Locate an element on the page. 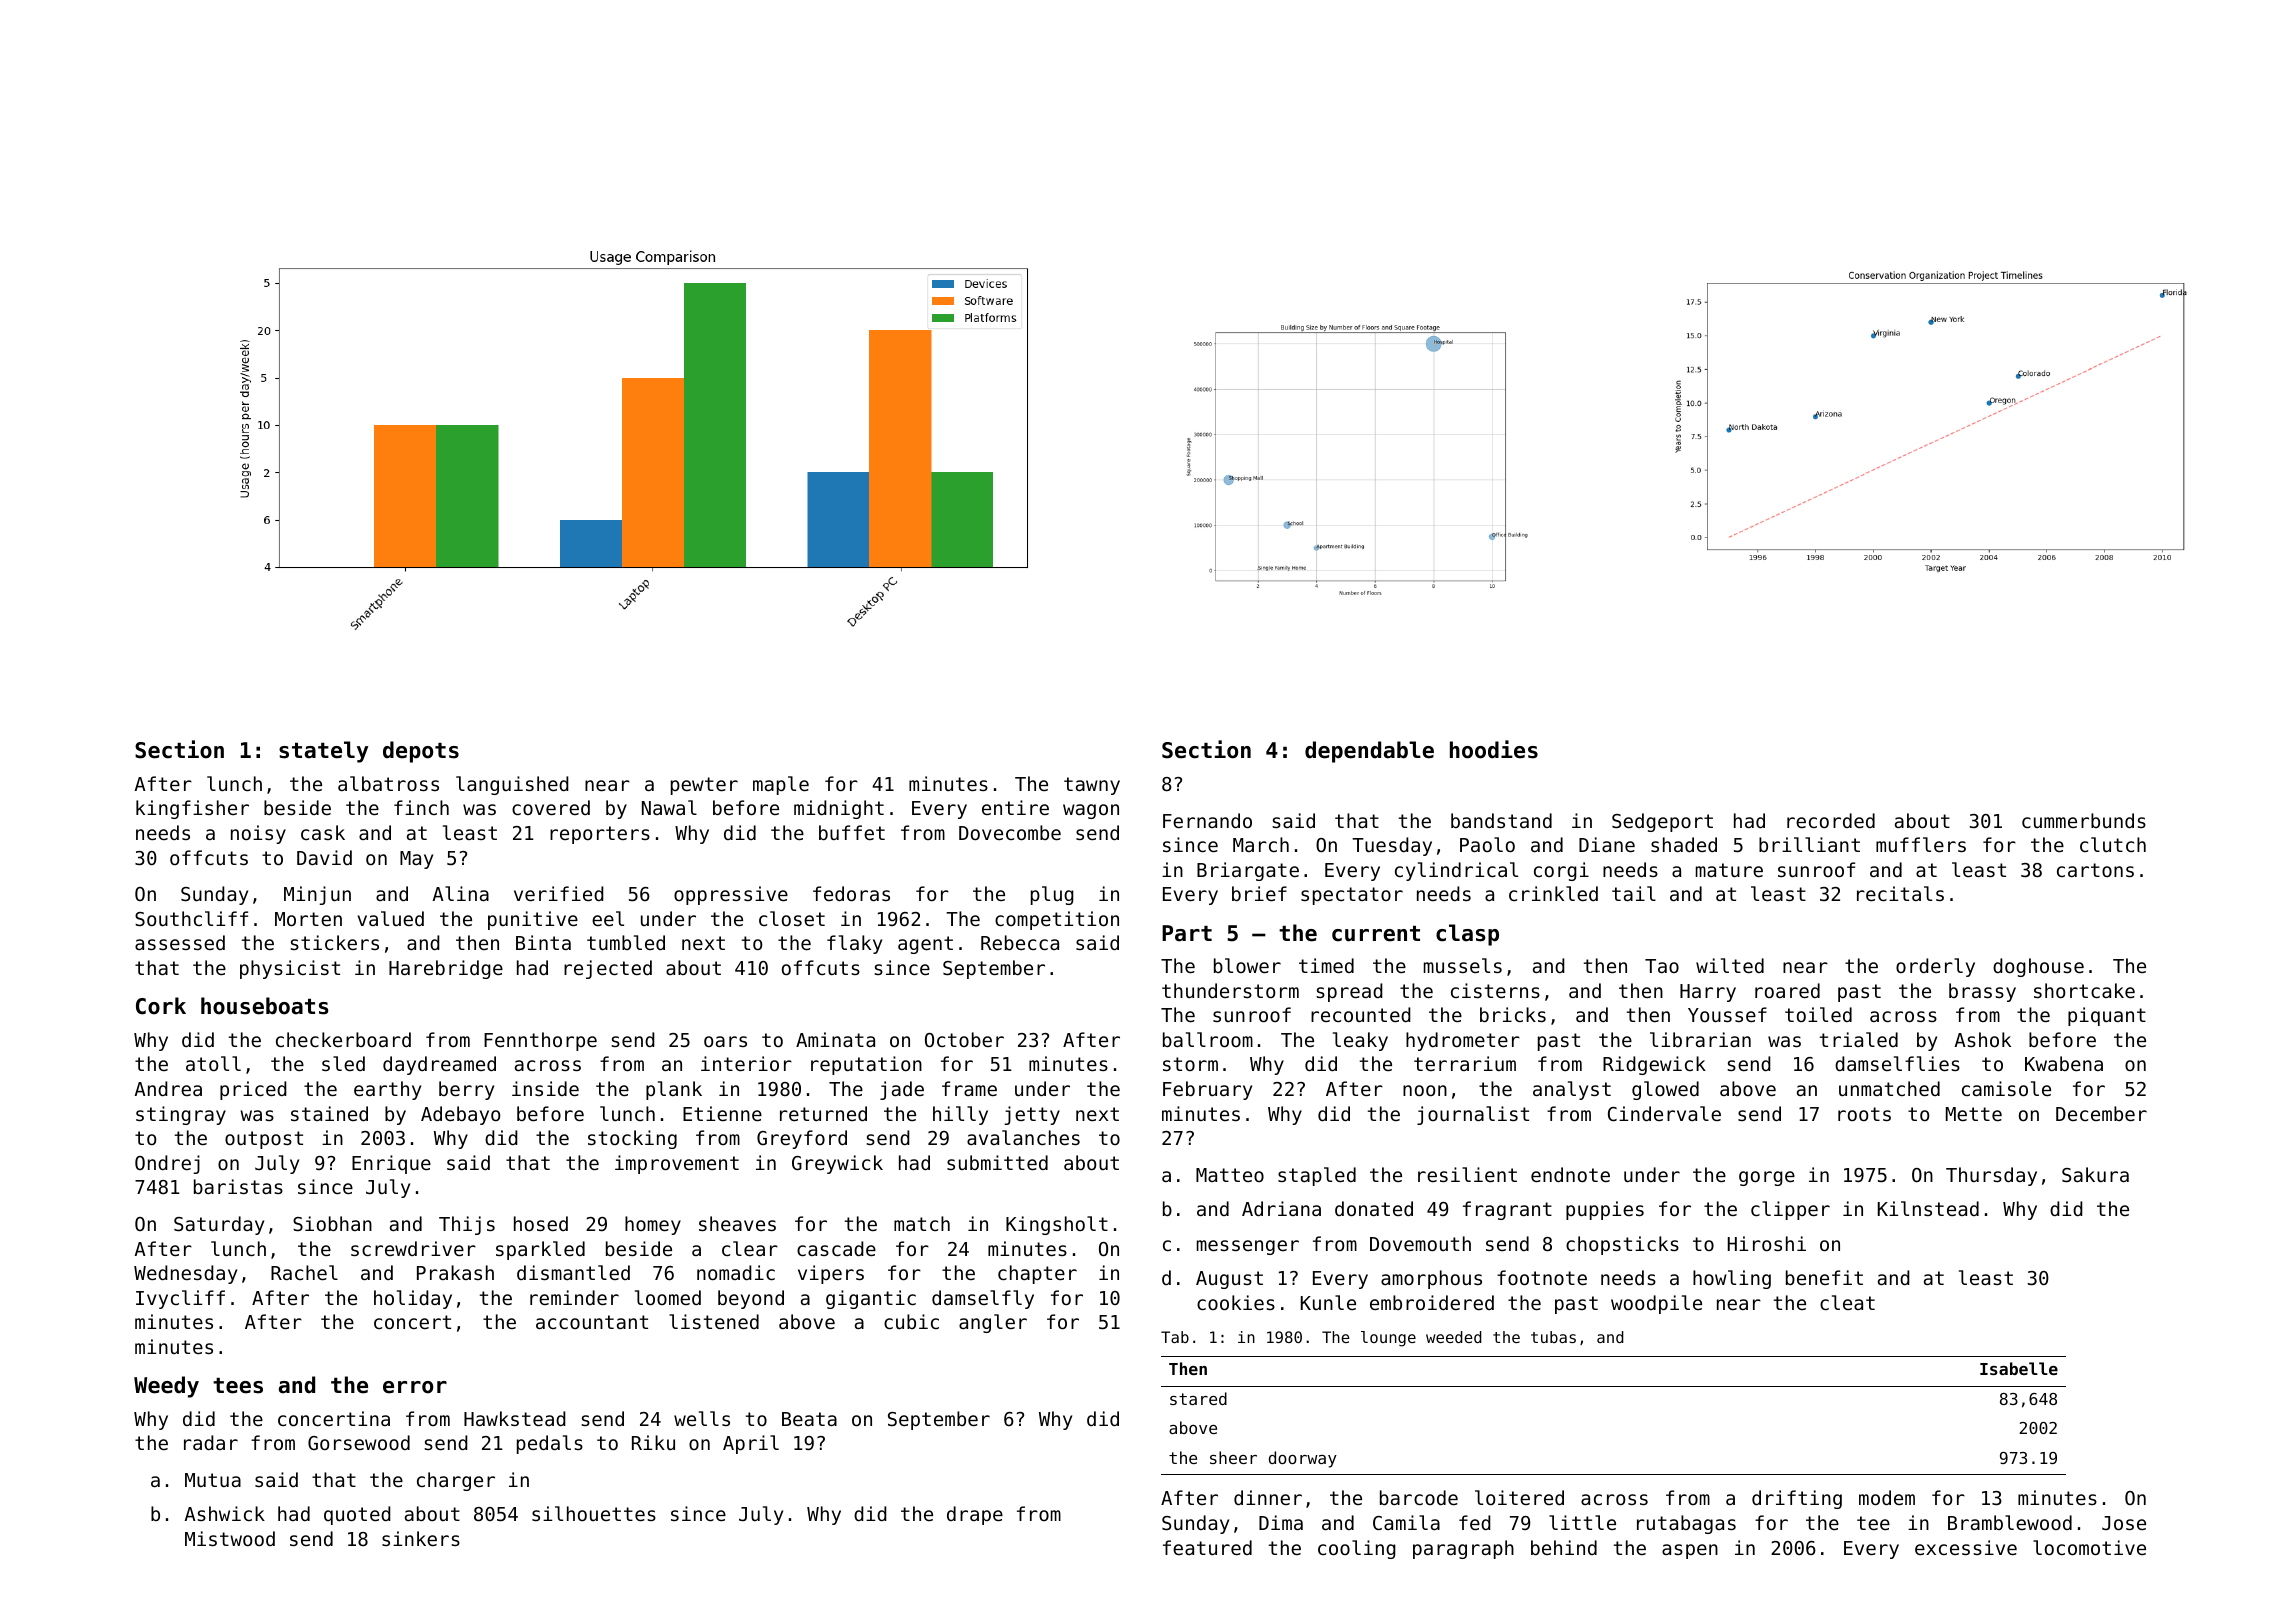 The height and width of the image is (1614, 2282). maple is located at coordinates (781, 785).
